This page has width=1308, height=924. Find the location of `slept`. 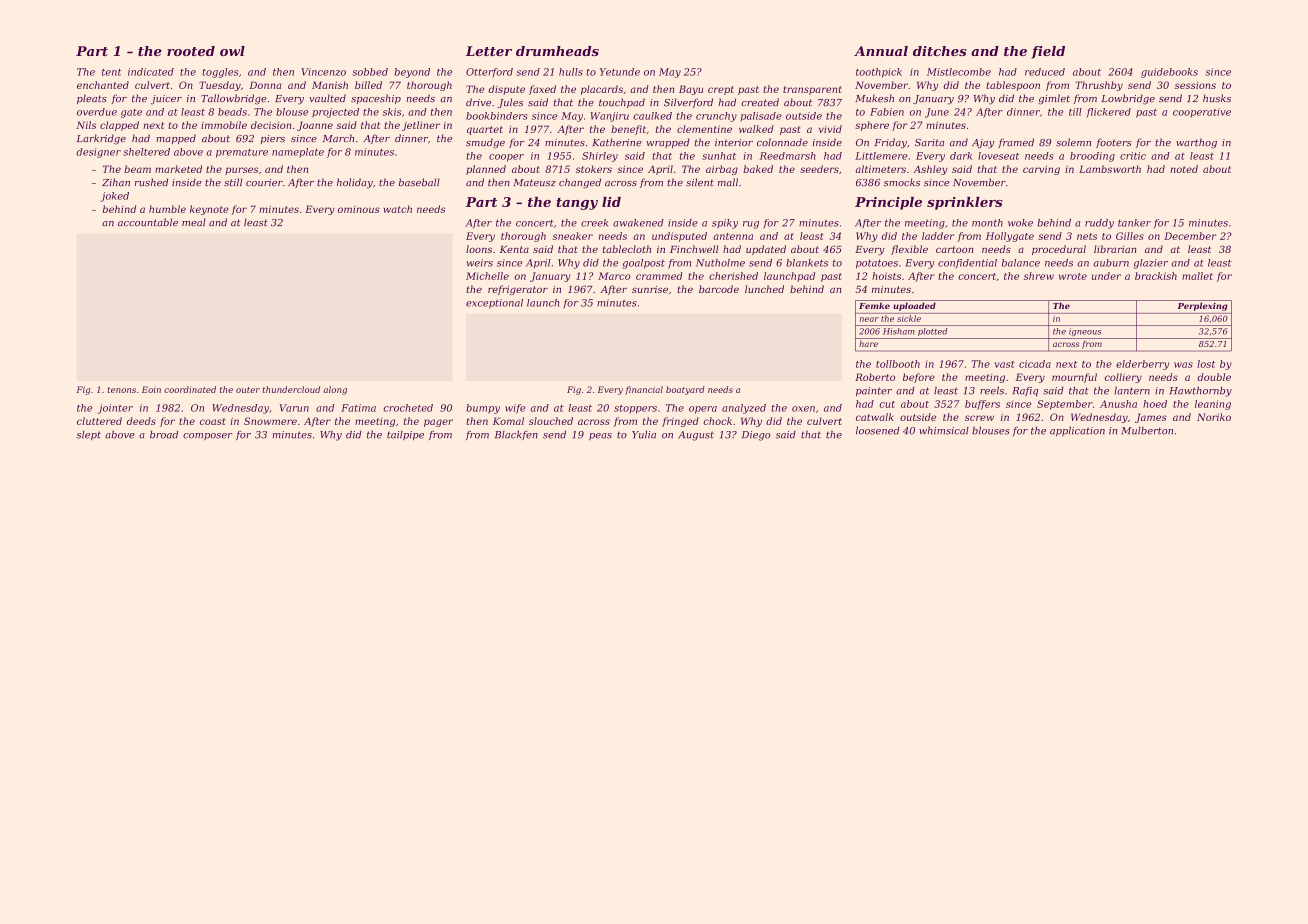

slept is located at coordinates (88, 436).
